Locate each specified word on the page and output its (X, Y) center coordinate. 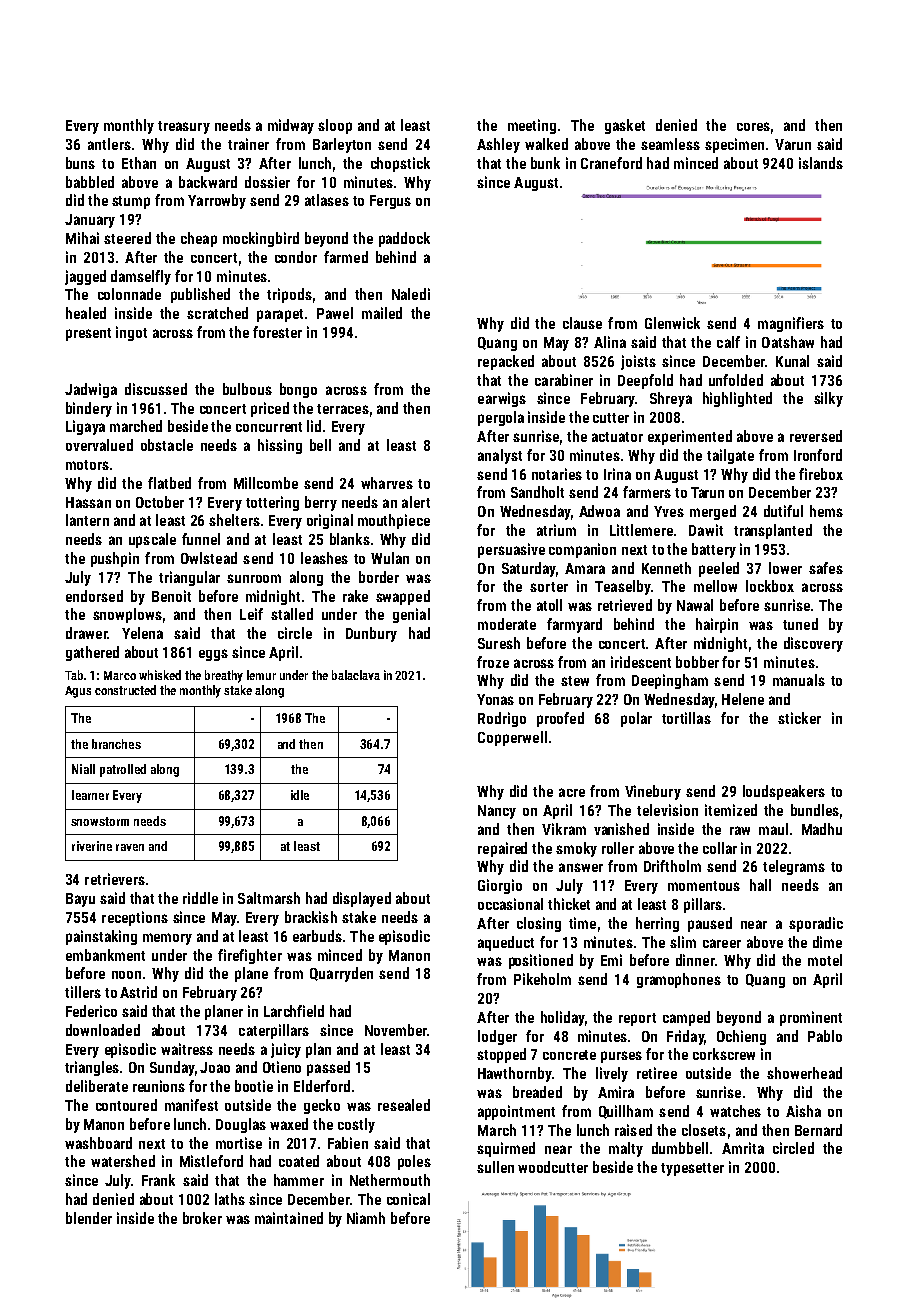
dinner (695, 960)
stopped (501, 1055)
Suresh (499, 643)
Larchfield (294, 1011)
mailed (382, 313)
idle (300, 795)
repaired (502, 849)
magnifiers (791, 324)
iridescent (641, 662)
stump (131, 202)
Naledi (411, 294)
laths (230, 1199)
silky (828, 399)
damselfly (141, 277)
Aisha (803, 1111)
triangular (189, 578)
